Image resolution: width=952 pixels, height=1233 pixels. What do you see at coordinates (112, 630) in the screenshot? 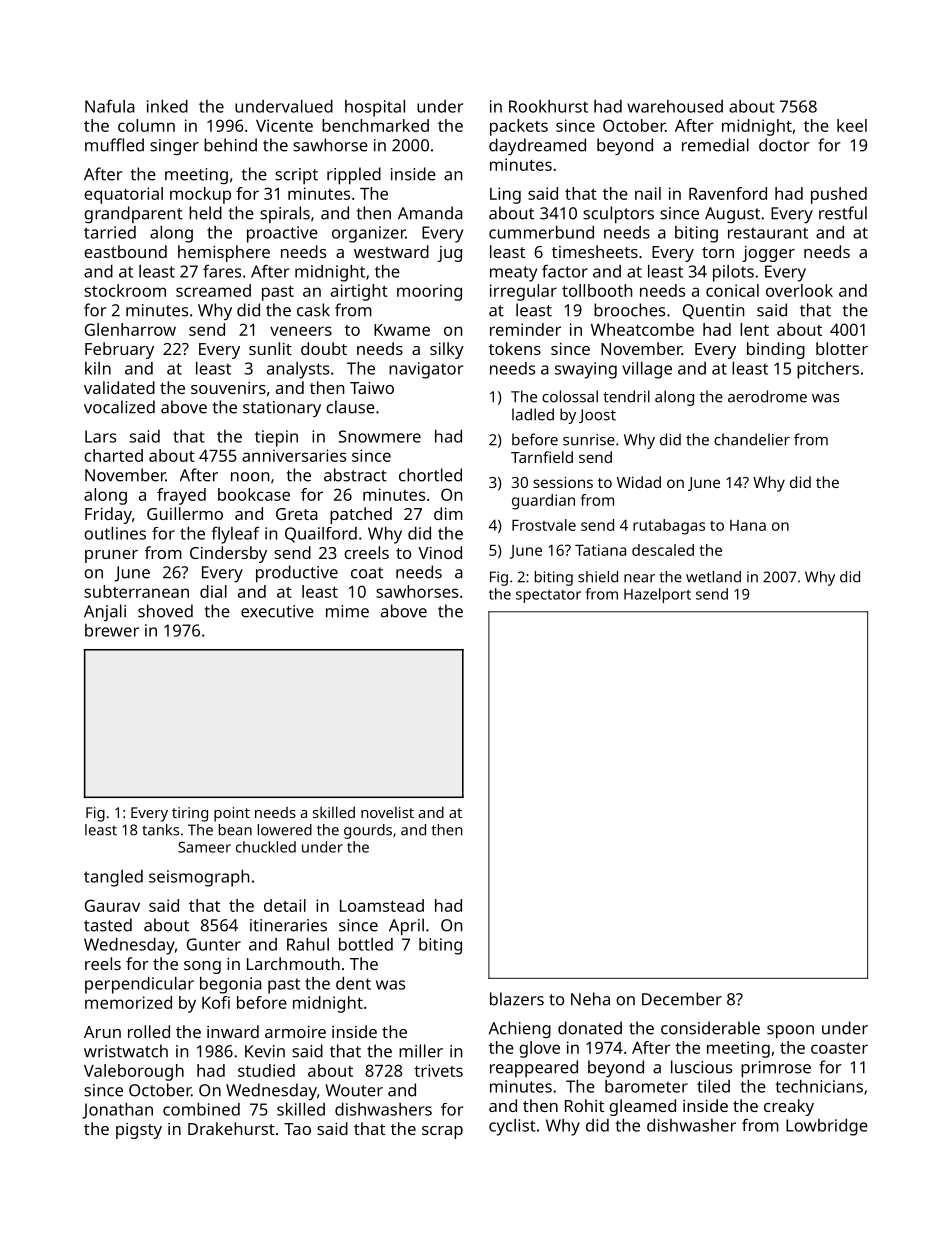
I see `brewer` at bounding box center [112, 630].
